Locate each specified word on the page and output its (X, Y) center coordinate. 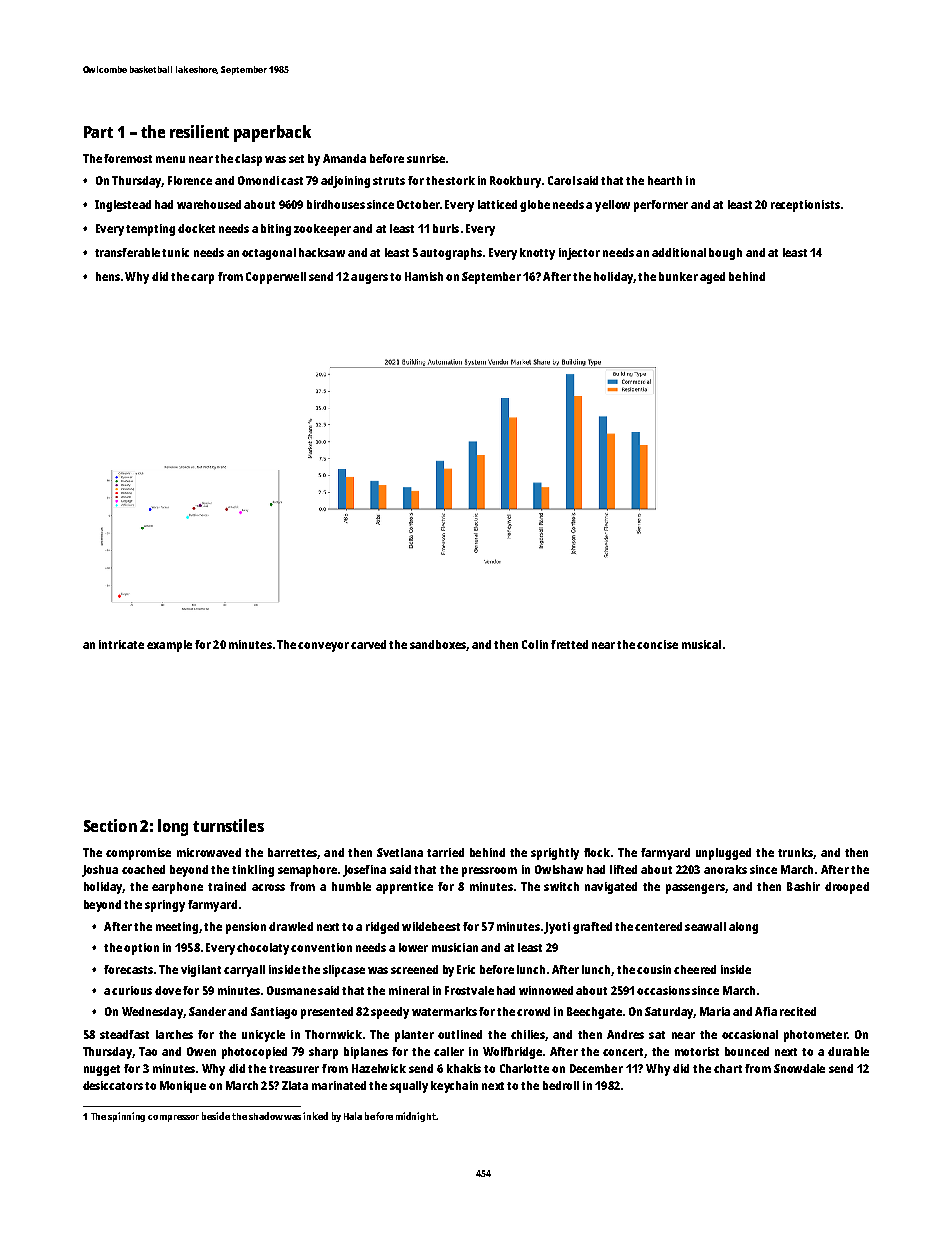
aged (712, 278)
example (169, 646)
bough (725, 254)
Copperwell (276, 278)
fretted (569, 644)
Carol (561, 180)
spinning (126, 1117)
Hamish (424, 276)
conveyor (323, 647)
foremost (128, 158)
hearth (665, 180)
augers (369, 279)
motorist (697, 1051)
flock (597, 852)
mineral (409, 990)
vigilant (201, 971)
